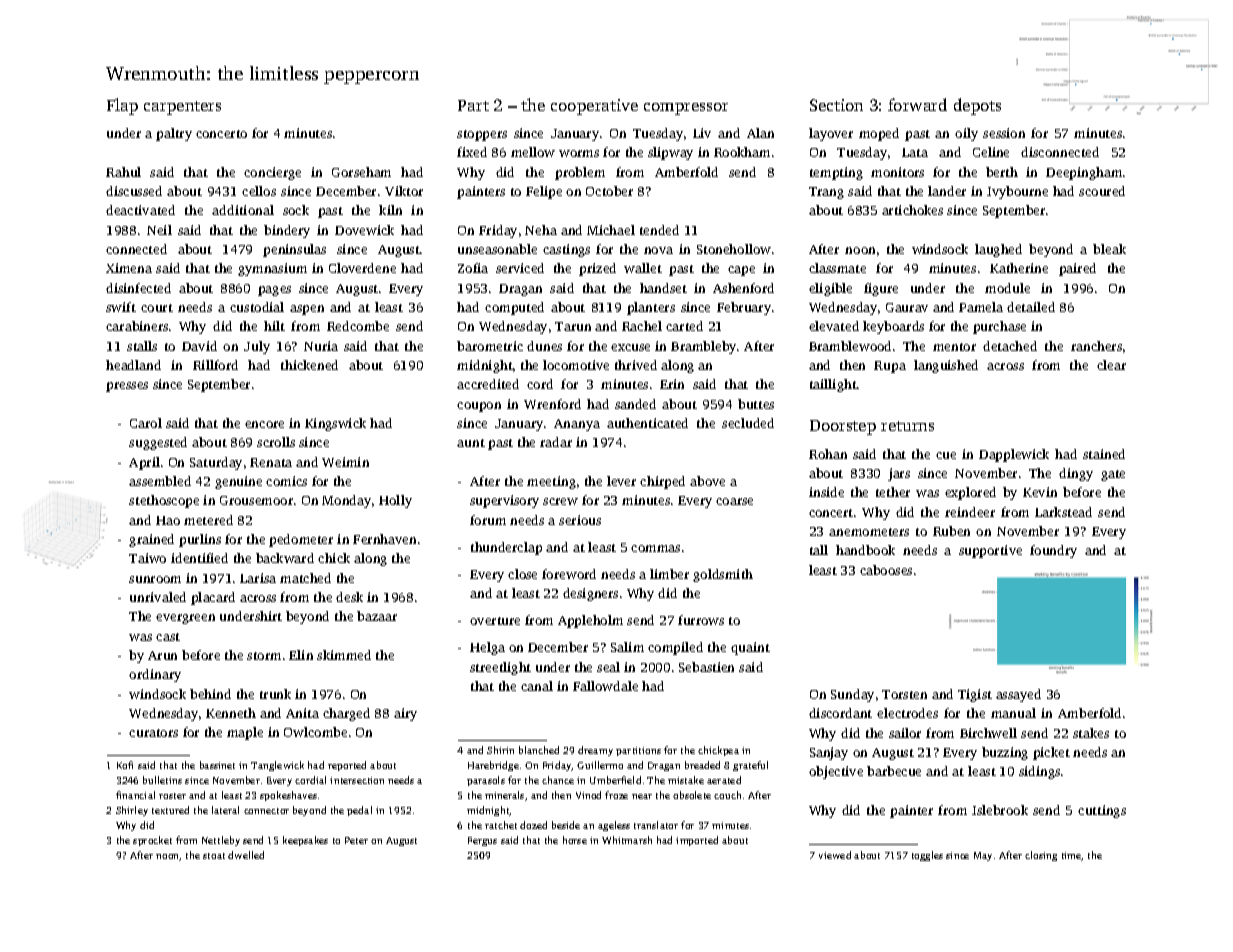 This screenshot has height=952, width=1233. Describe the element at coordinates (627, 840) in the screenshot. I see `Whitmarsh` at that location.
